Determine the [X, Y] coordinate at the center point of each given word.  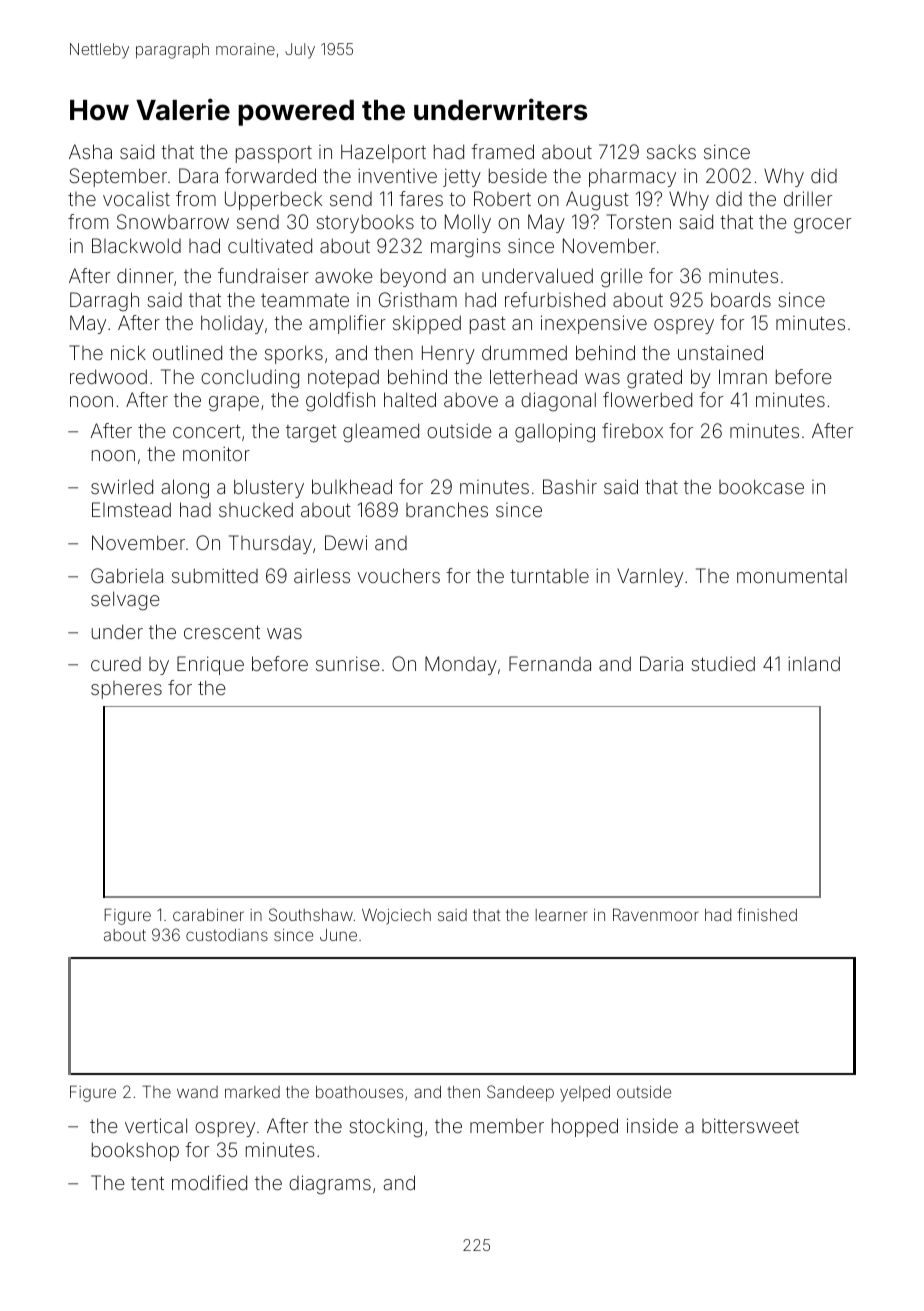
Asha [90, 151]
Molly [468, 223]
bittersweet [750, 1125]
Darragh [104, 302]
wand [197, 1092]
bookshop [135, 1151]
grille [622, 278]
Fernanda [550, 663]
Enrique [210, 665]
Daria [661, 663]
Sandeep [520, 1093]
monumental [792, 576]
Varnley [650, 577]
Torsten [638, 221]
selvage [125, 601]
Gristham [418, 299]
